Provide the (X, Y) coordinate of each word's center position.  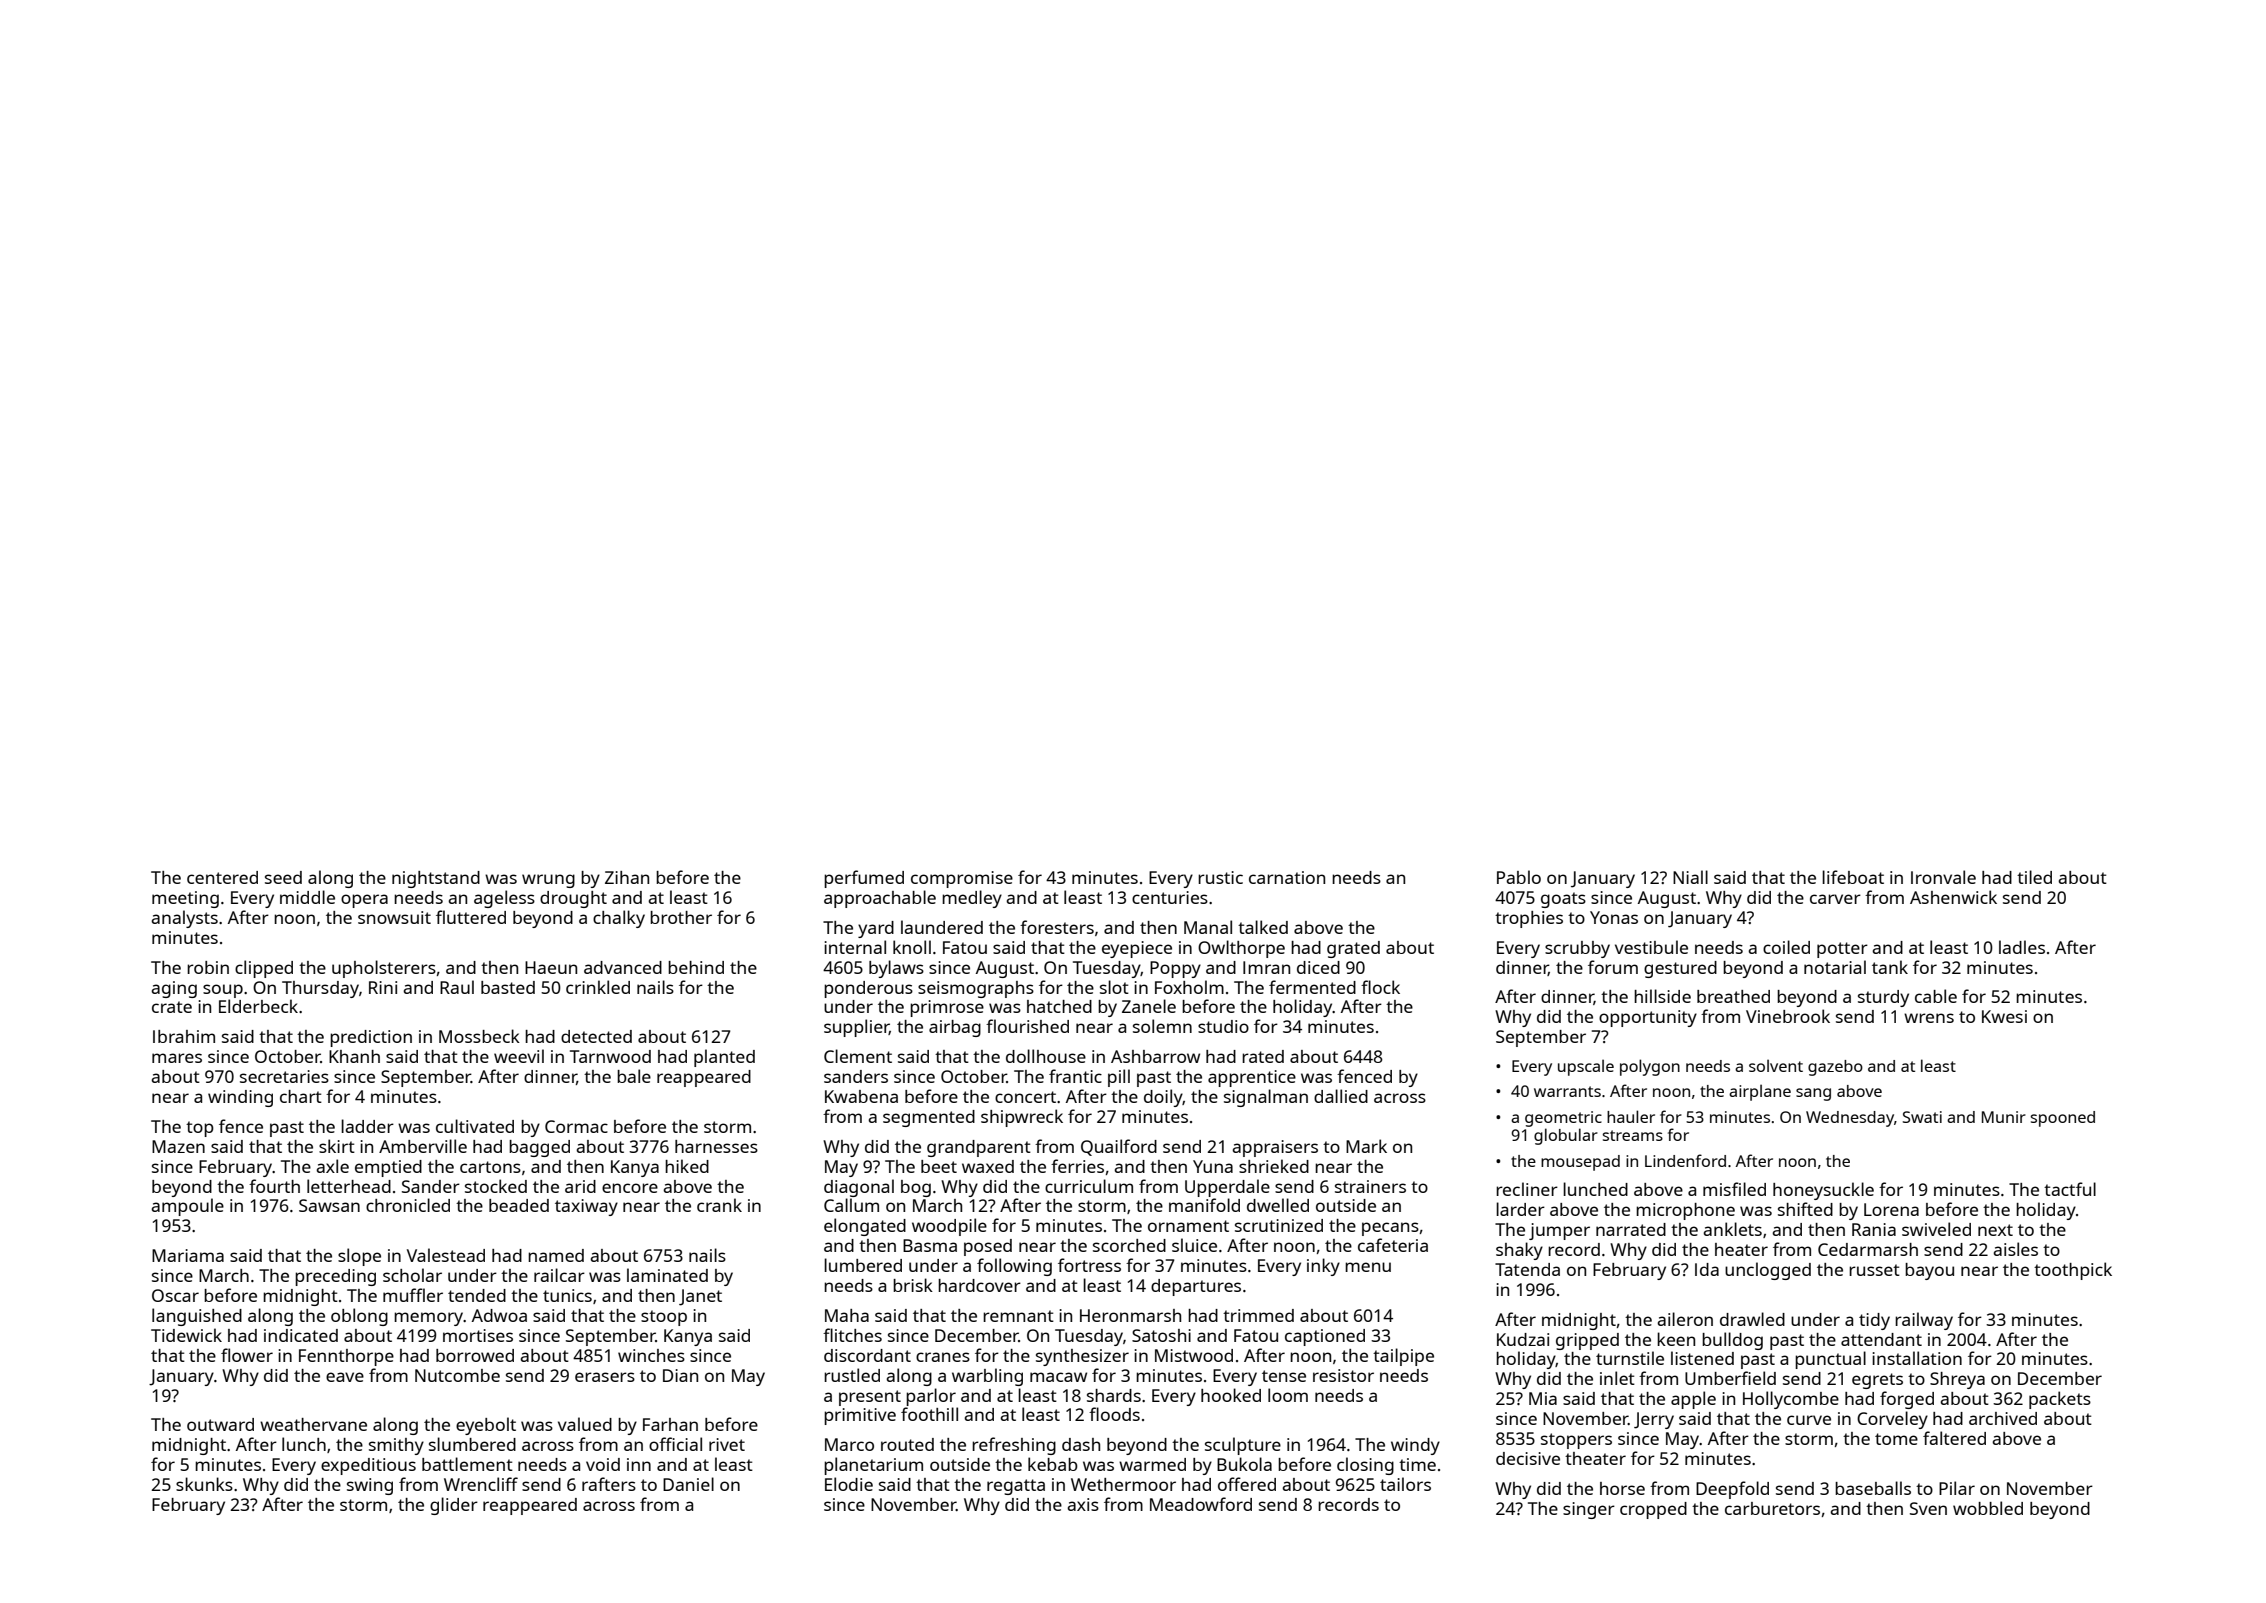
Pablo (1519, 877)
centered (222, 877)
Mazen (178, 1146)
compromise (962, 879)
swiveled (1936, 1229)
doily (1163, 1098)
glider (454, 1506)
